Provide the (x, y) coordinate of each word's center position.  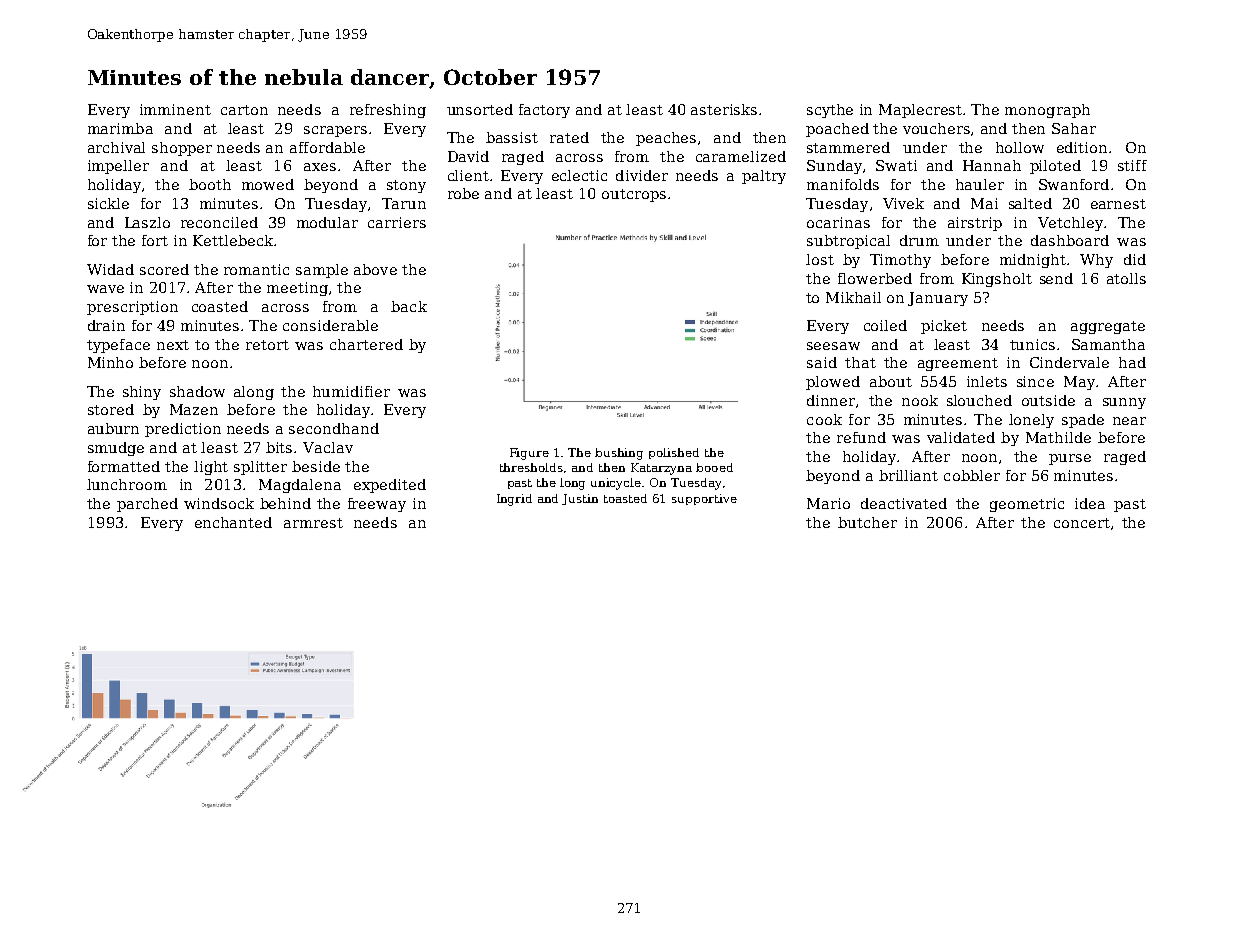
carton (244, 110)
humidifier (351, 391)
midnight (1033, 261)
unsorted (480, 109)
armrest (313, 523)
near (1129, 421)
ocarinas (838, 222)
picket (944, 327)
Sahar (1074, 128)
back (409, 306)
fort (155, 240)
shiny (142, 393)
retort (267, 345)
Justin (580, 499)
